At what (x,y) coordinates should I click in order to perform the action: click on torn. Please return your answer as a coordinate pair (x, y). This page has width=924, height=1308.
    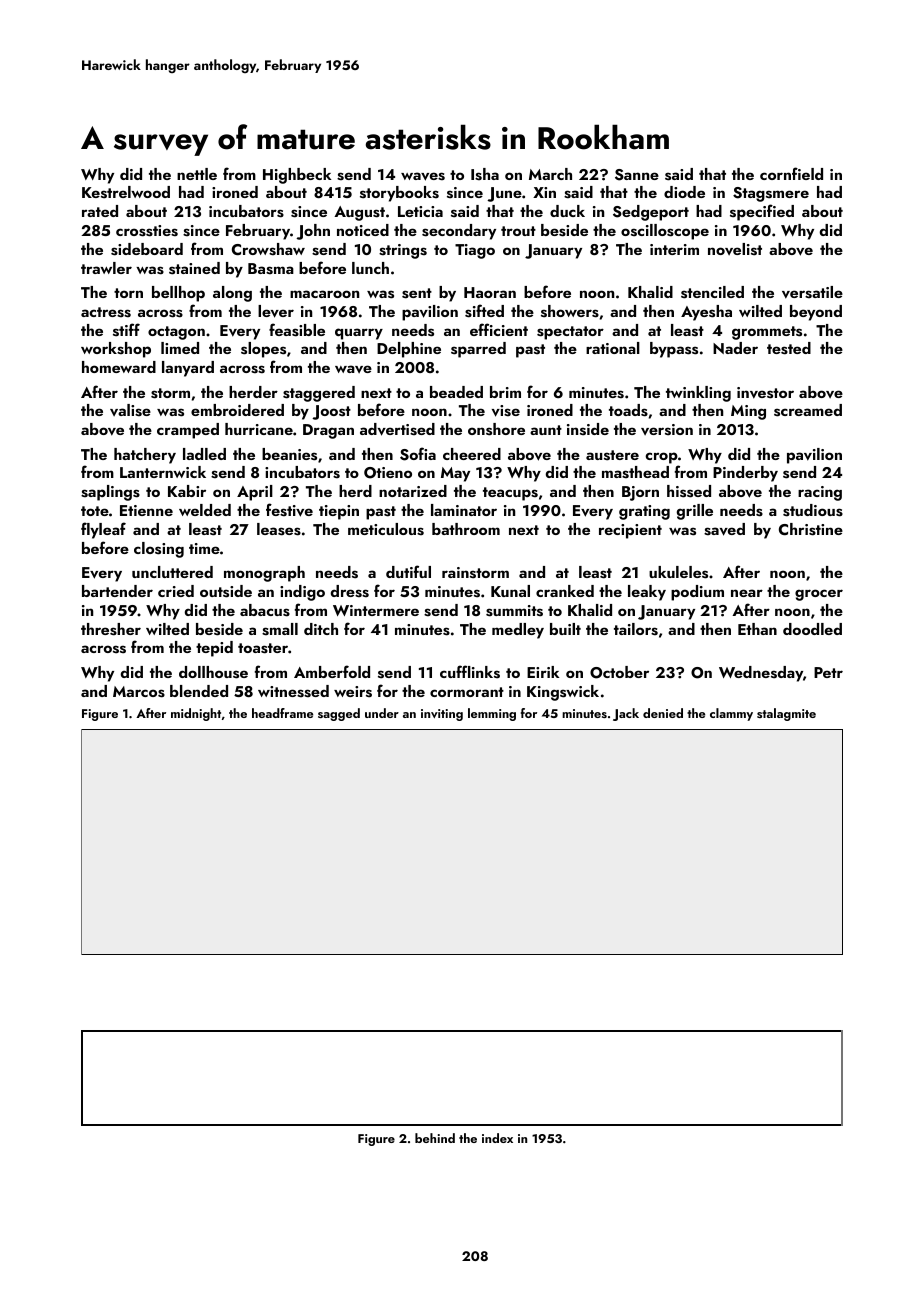
    Looking at the image, I should click on (128, 293).
